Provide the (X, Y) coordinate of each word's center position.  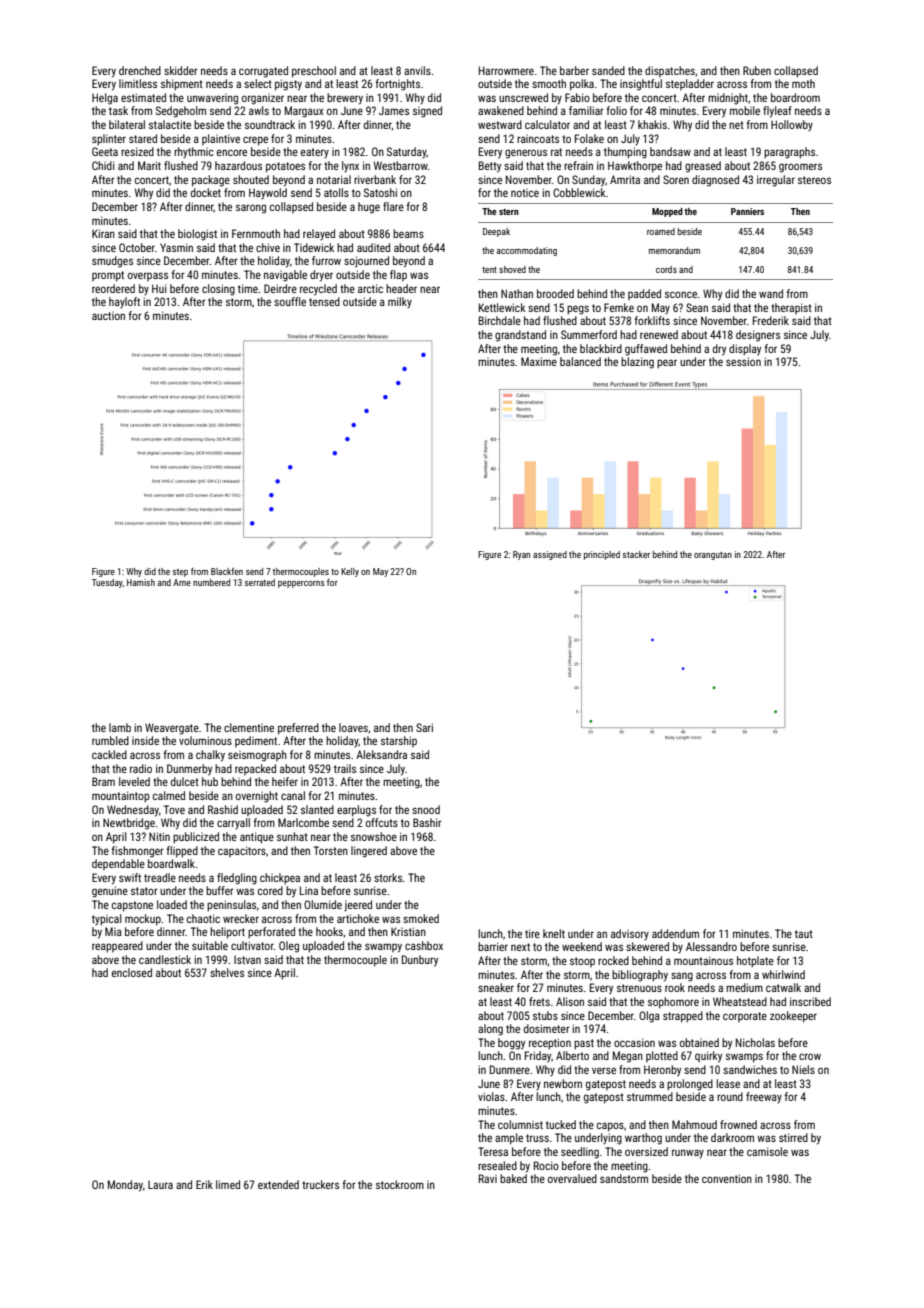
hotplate (755, 962)
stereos (814, 180)
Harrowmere (506, 70)
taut (804, 934)
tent (489, 270)
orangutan (713, 556)
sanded (608, 70)
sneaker (496, 987)
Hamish (141, 582)
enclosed (132, 972)
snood (426, 809)
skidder (181, 70)
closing (218, 290)
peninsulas (231, 906)
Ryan (521, 555)
